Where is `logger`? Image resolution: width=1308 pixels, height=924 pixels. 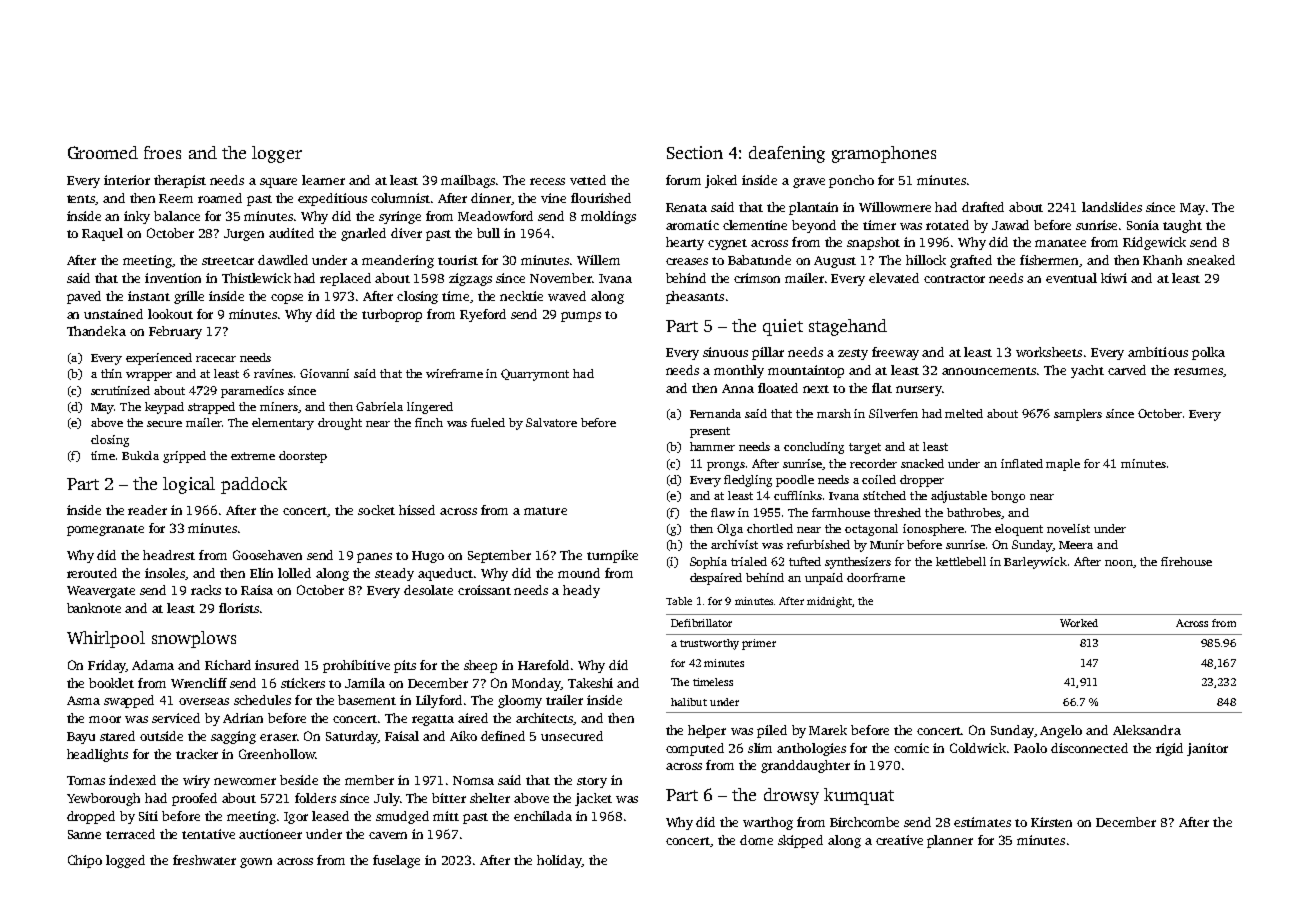
logger is located at coordinates (277, 154).
